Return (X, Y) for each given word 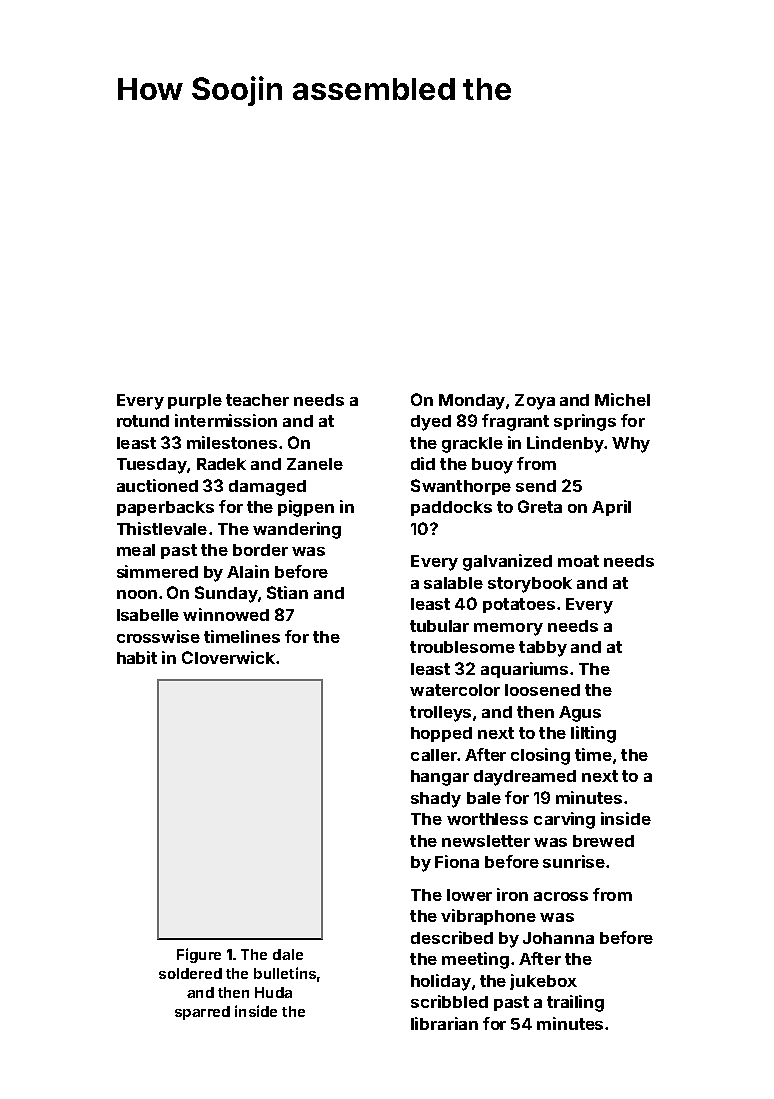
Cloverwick (228, 657)
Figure (199, 955)
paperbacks (165, 508)
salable (453, 583)
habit (137, 657)
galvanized (507, 562)
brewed (603, 841)
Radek (221, 464)
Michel (622, 399)
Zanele (315, 464)
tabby (543, 649)
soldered (190, 973)
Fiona (457, 861)
